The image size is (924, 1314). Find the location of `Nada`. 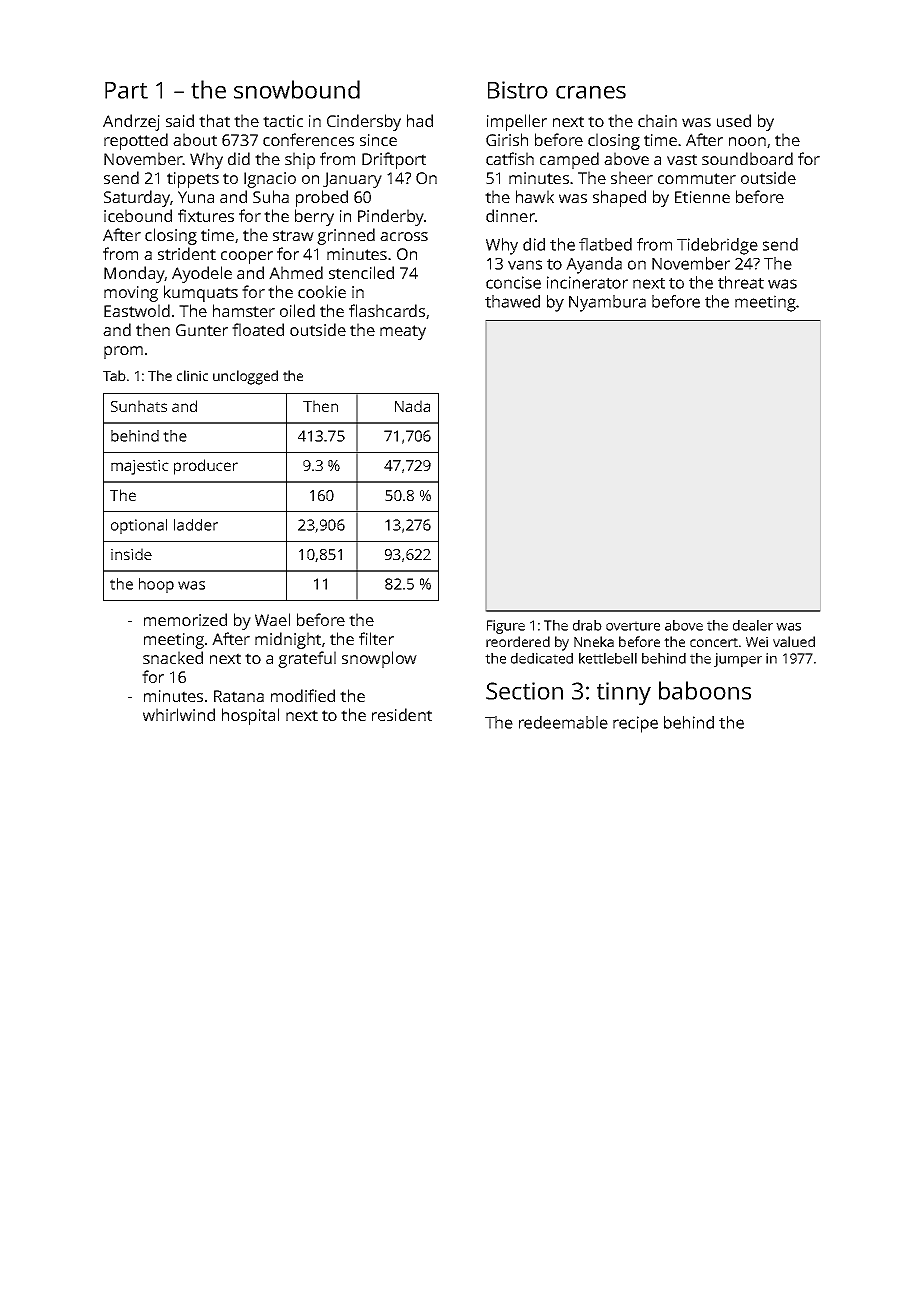

Nada is located at coordinates (412, 406).
